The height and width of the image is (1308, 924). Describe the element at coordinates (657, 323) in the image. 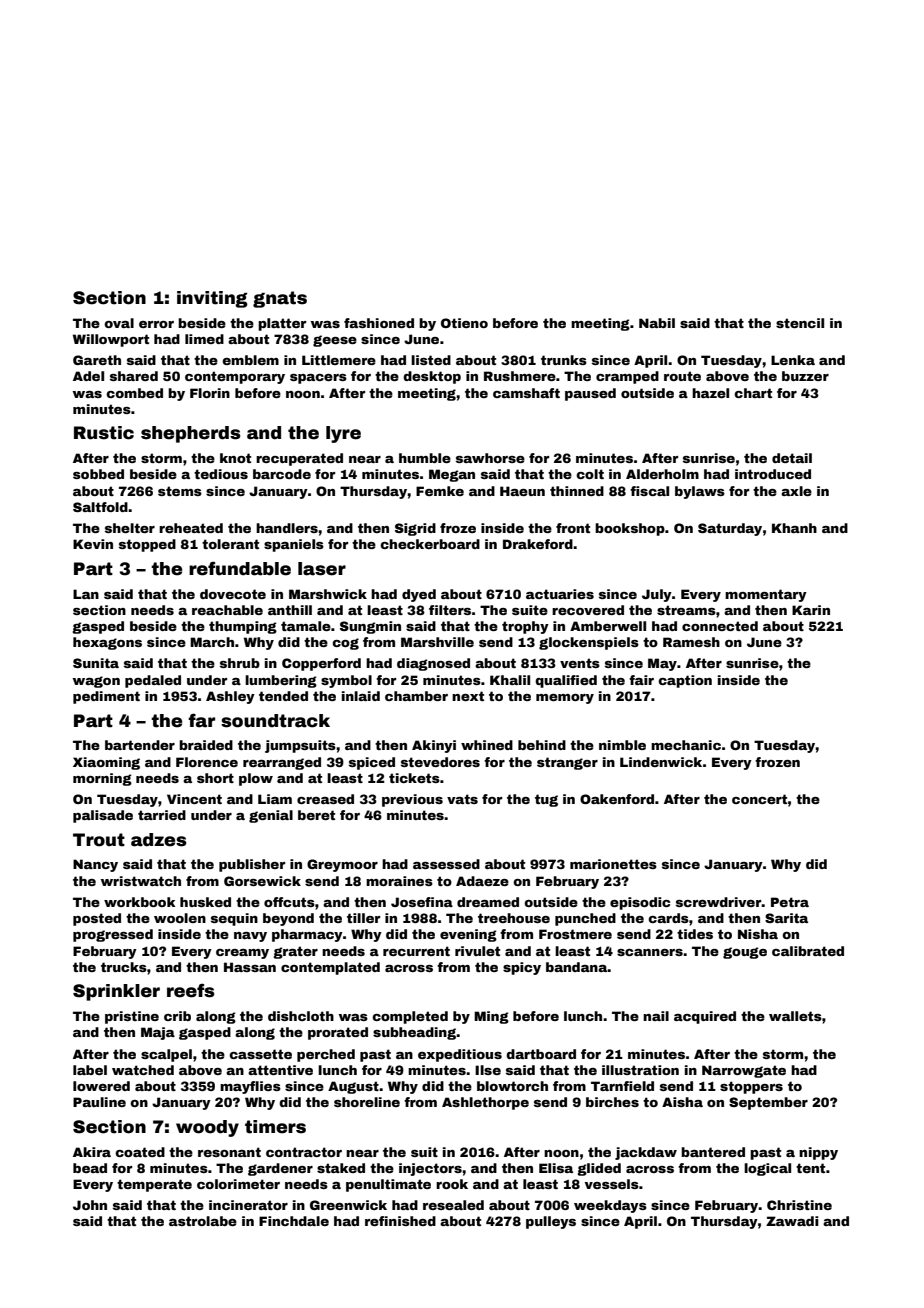

I see `Nabil` at that location.
